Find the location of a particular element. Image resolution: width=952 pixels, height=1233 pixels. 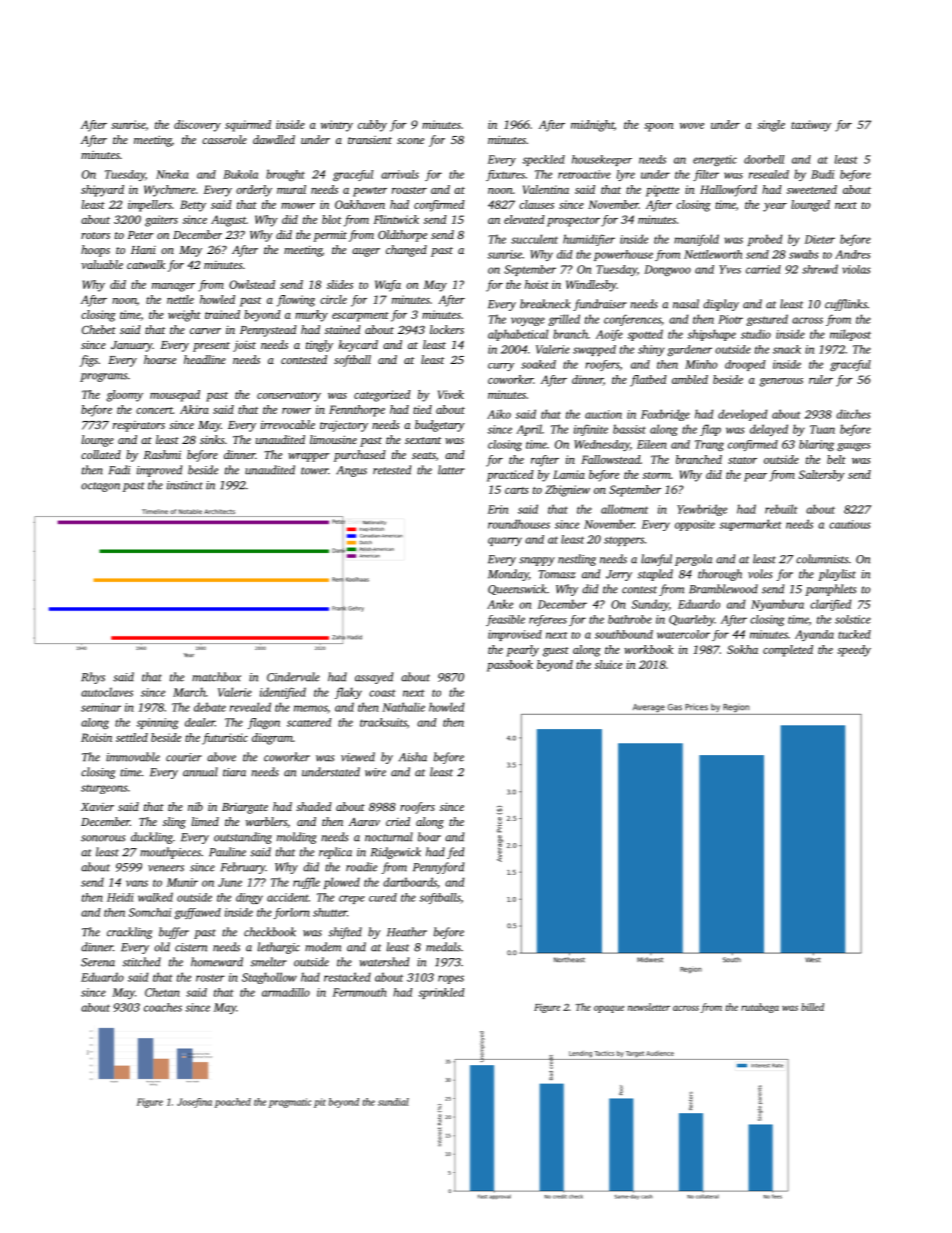

ditches is located at coordinates (853, 414).
